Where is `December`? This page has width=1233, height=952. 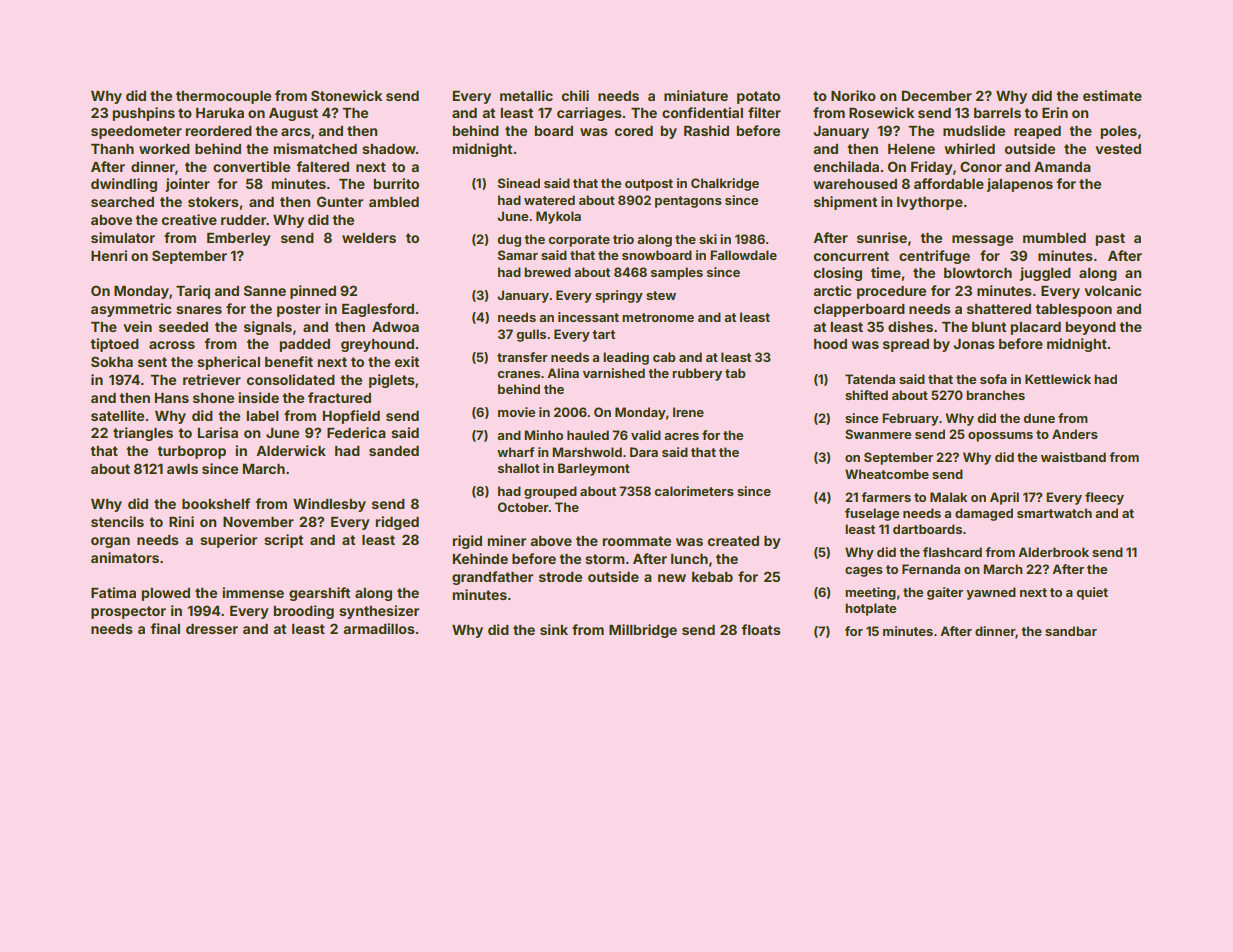
December is located at coordinates (937, 95).
